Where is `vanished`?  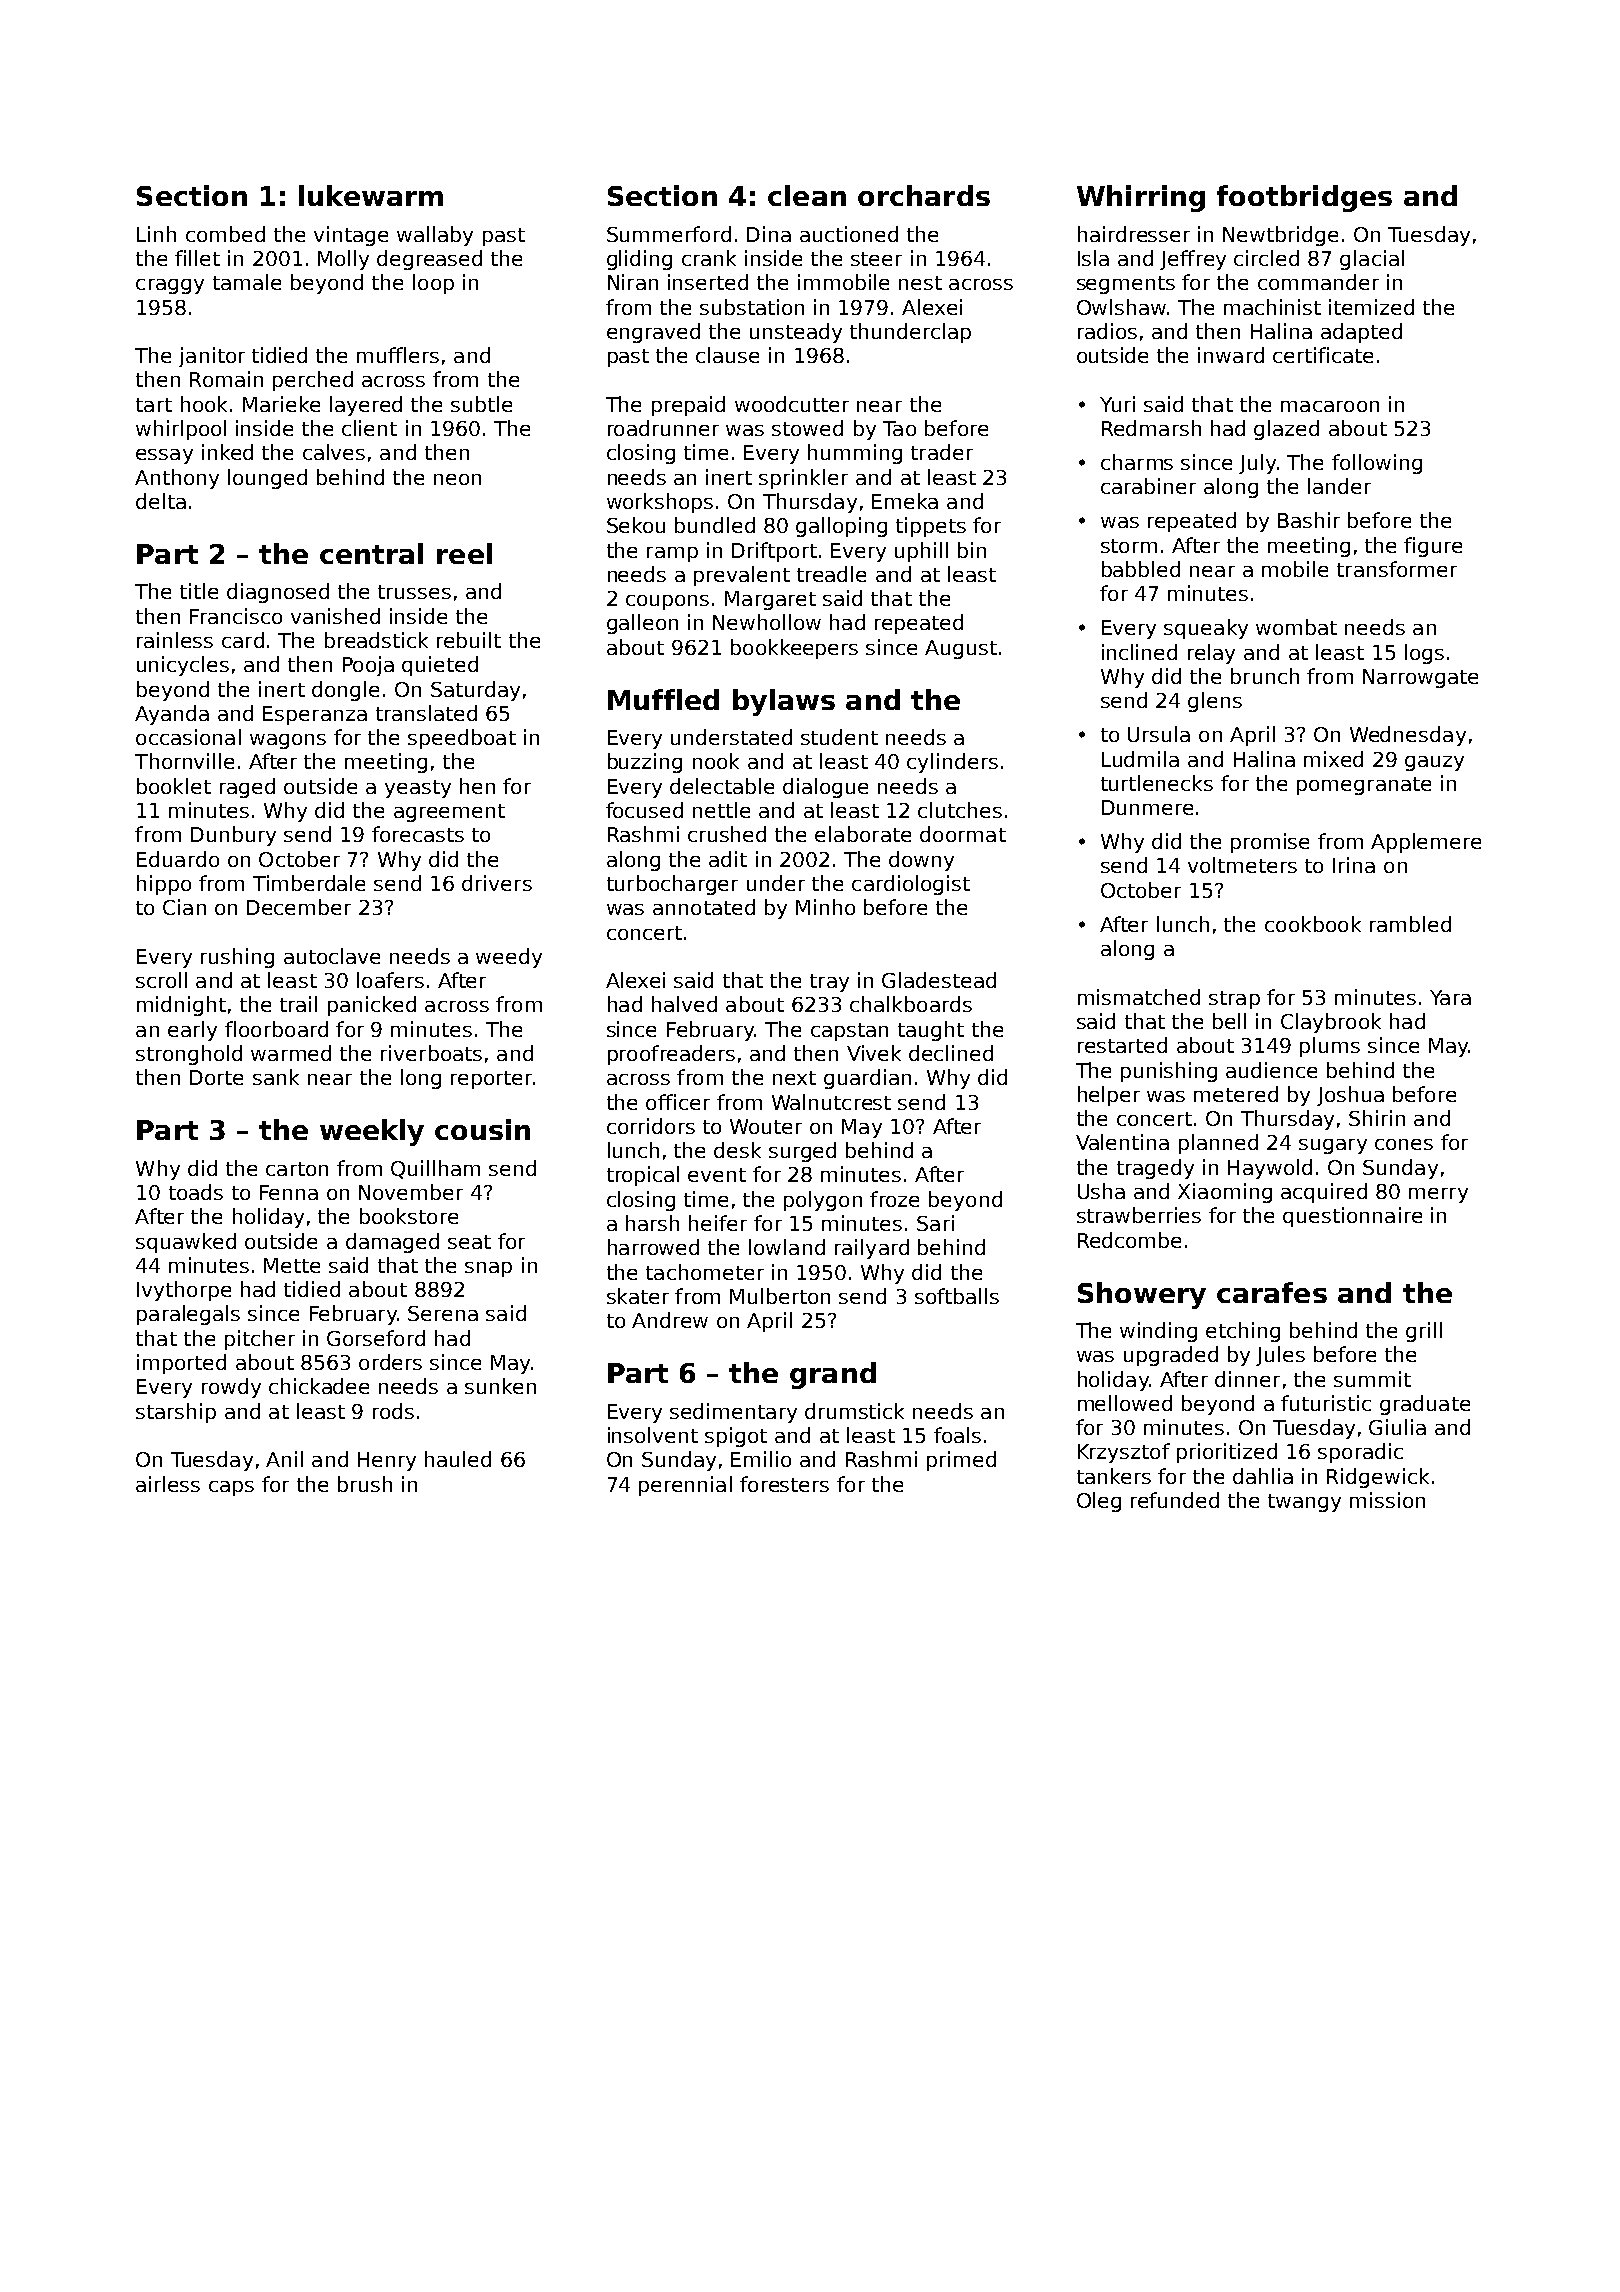
vanished is located at coordinates (335, 616).
